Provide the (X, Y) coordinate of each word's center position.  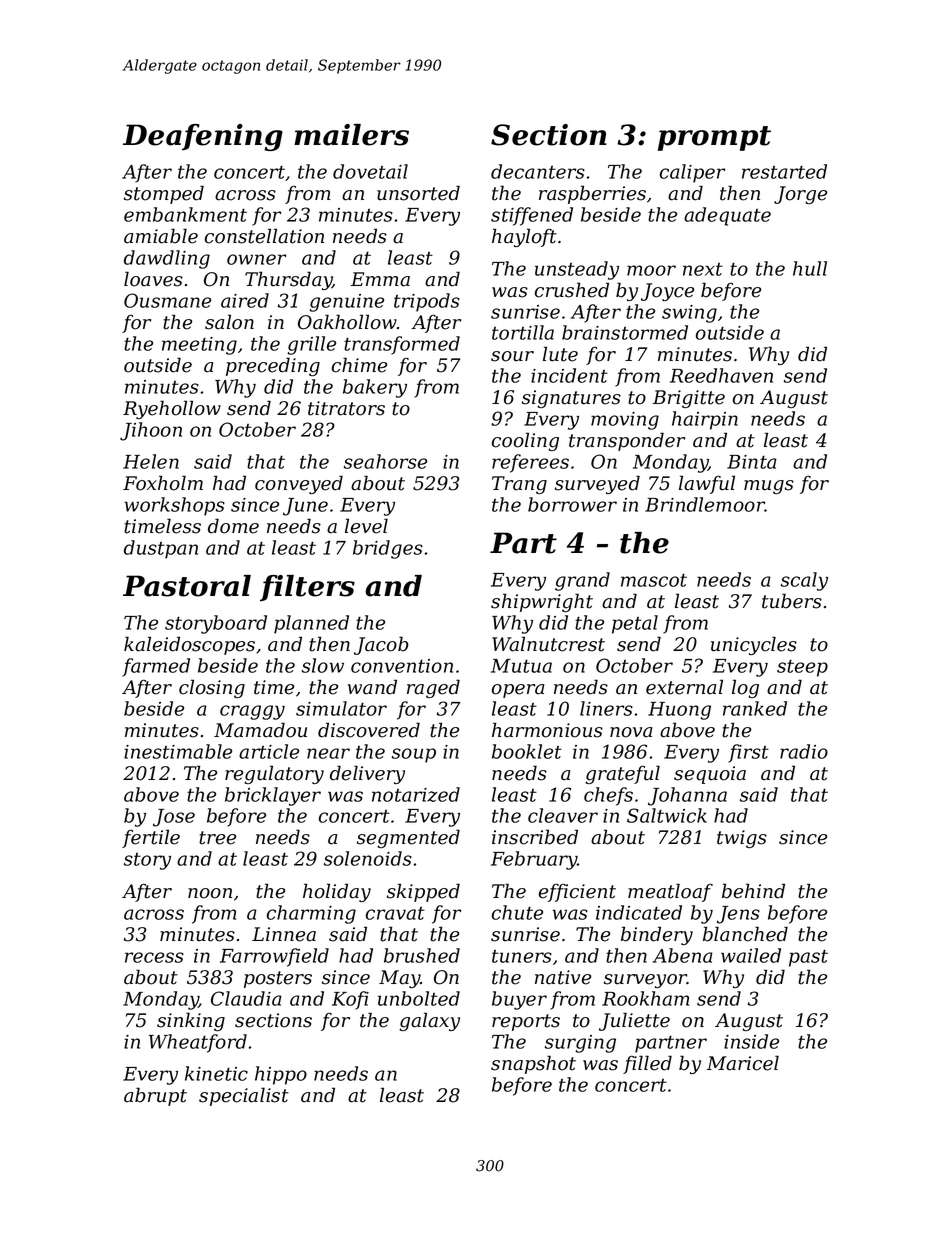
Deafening (203, 137)
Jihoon (151, 431)
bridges (388, 549)
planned (311, 624)
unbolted (419, 998)
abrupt (155, 1096)
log (745, 688)
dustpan (161, 549)
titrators (346, 408)
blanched (745, 934)
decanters (538, 171)
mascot (654, 580)
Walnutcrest (548, 644)
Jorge (800, 195)
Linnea (284, 934)
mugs (769, 487)
